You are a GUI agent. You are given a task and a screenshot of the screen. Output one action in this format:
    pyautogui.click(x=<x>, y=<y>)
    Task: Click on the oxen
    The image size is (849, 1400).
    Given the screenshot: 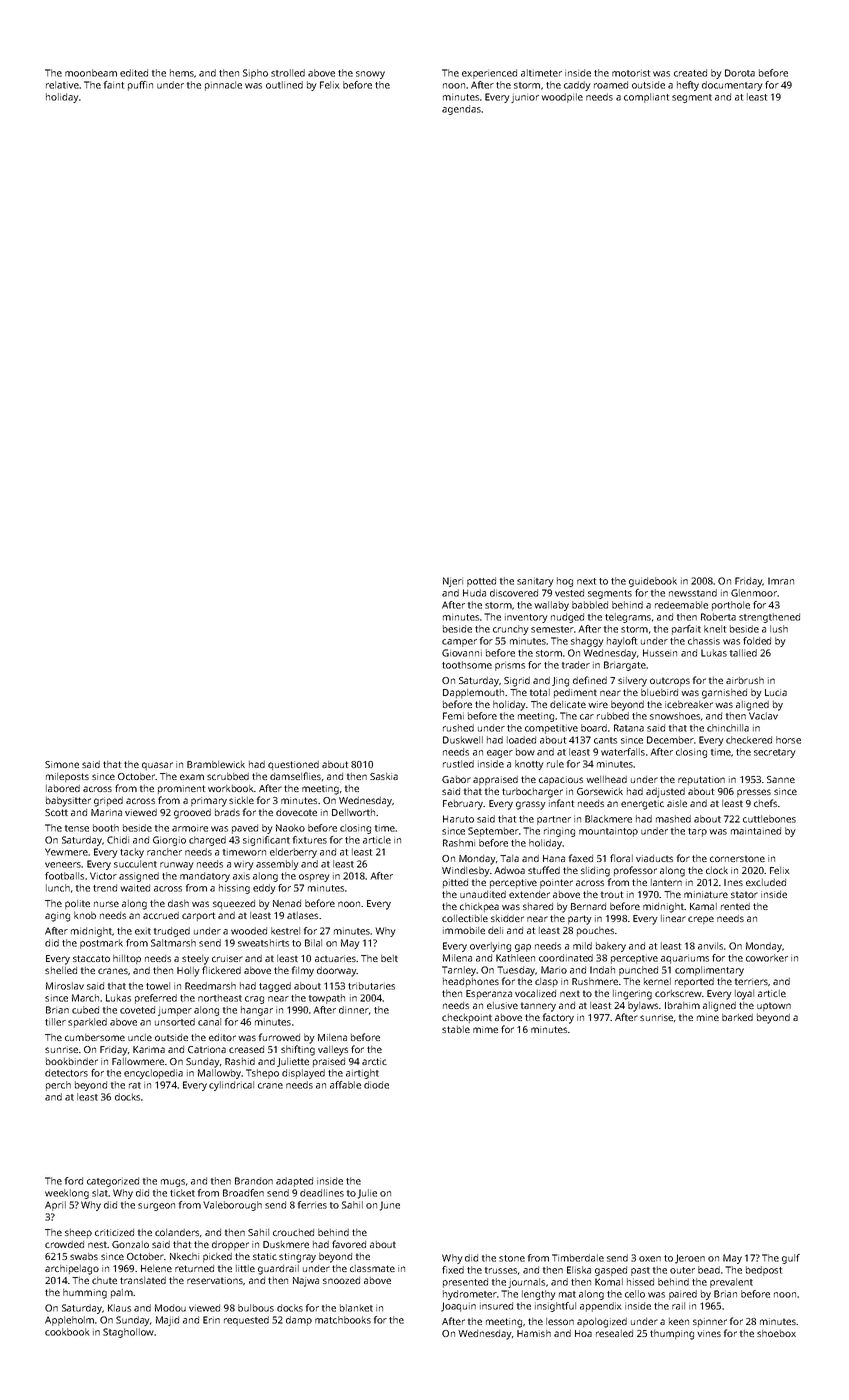 What is the action you would take?
    pyautogui.click(x=650, y=1259)
